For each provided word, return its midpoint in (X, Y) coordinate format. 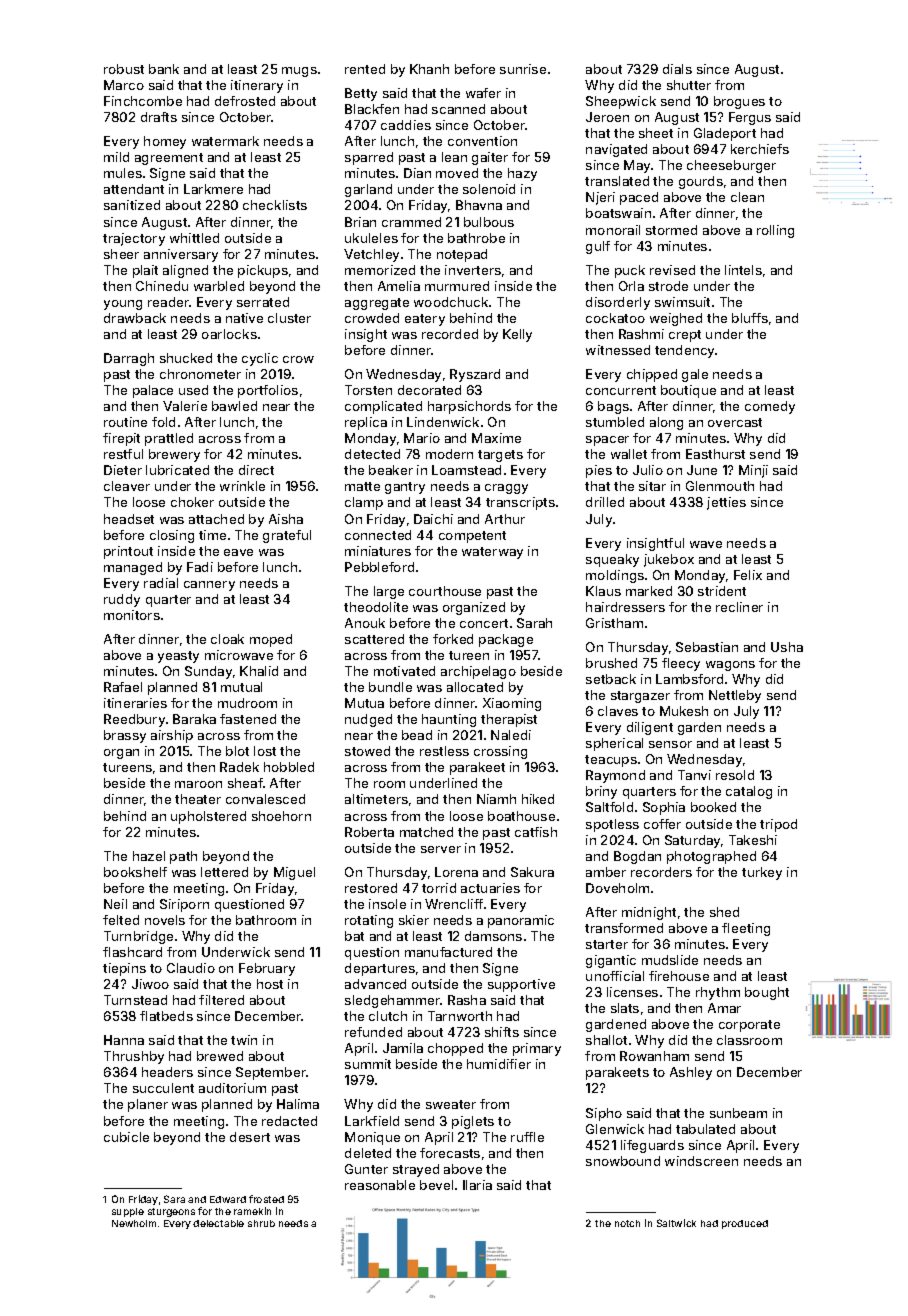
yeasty (178, 657)
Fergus (750, 118)
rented (365, 69)
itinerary (257, 86)
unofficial (615, 976)
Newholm (134, 1223)
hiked (538, 799)
